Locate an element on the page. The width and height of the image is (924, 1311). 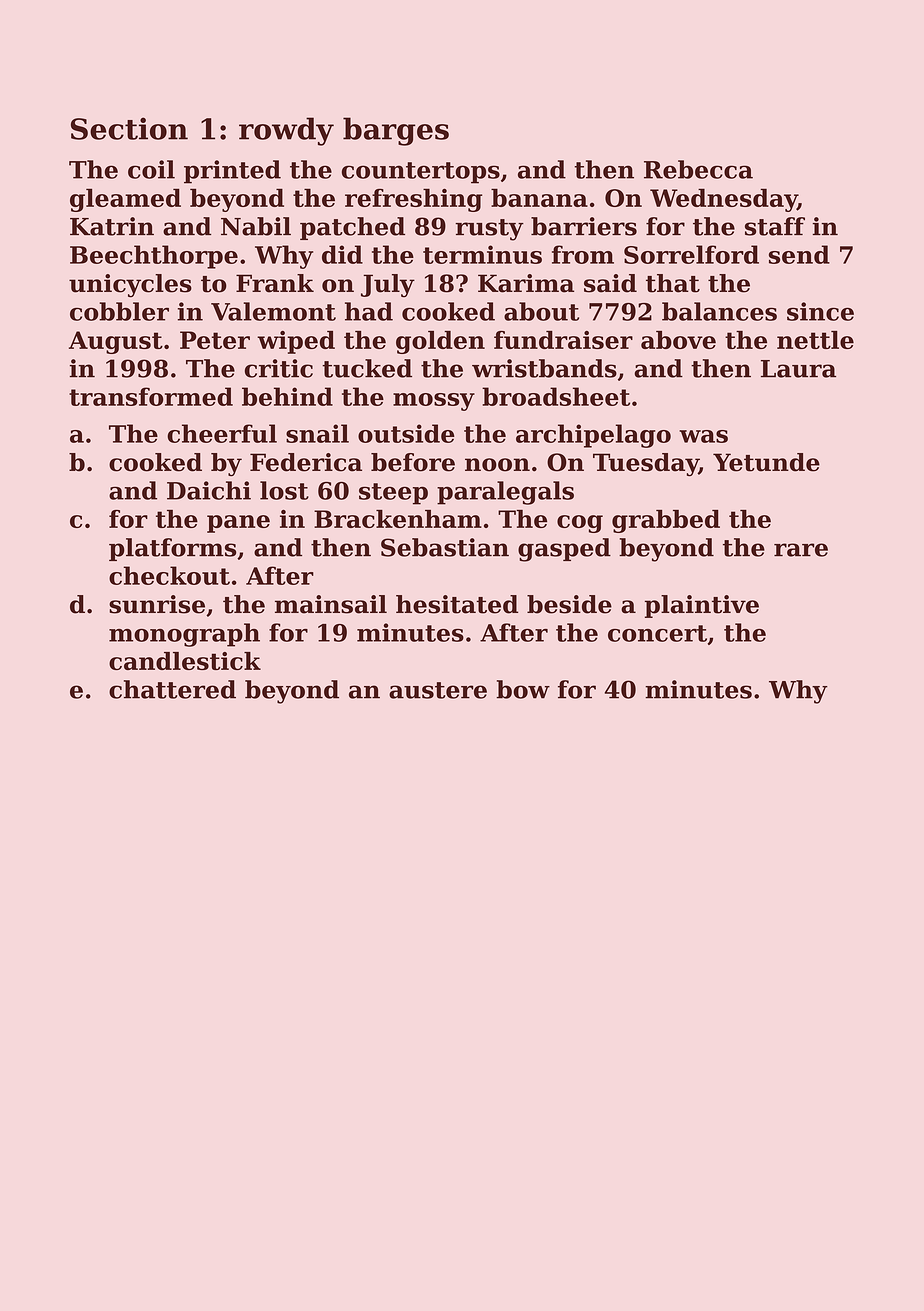
chattered is located at coordinates (172, 689).
